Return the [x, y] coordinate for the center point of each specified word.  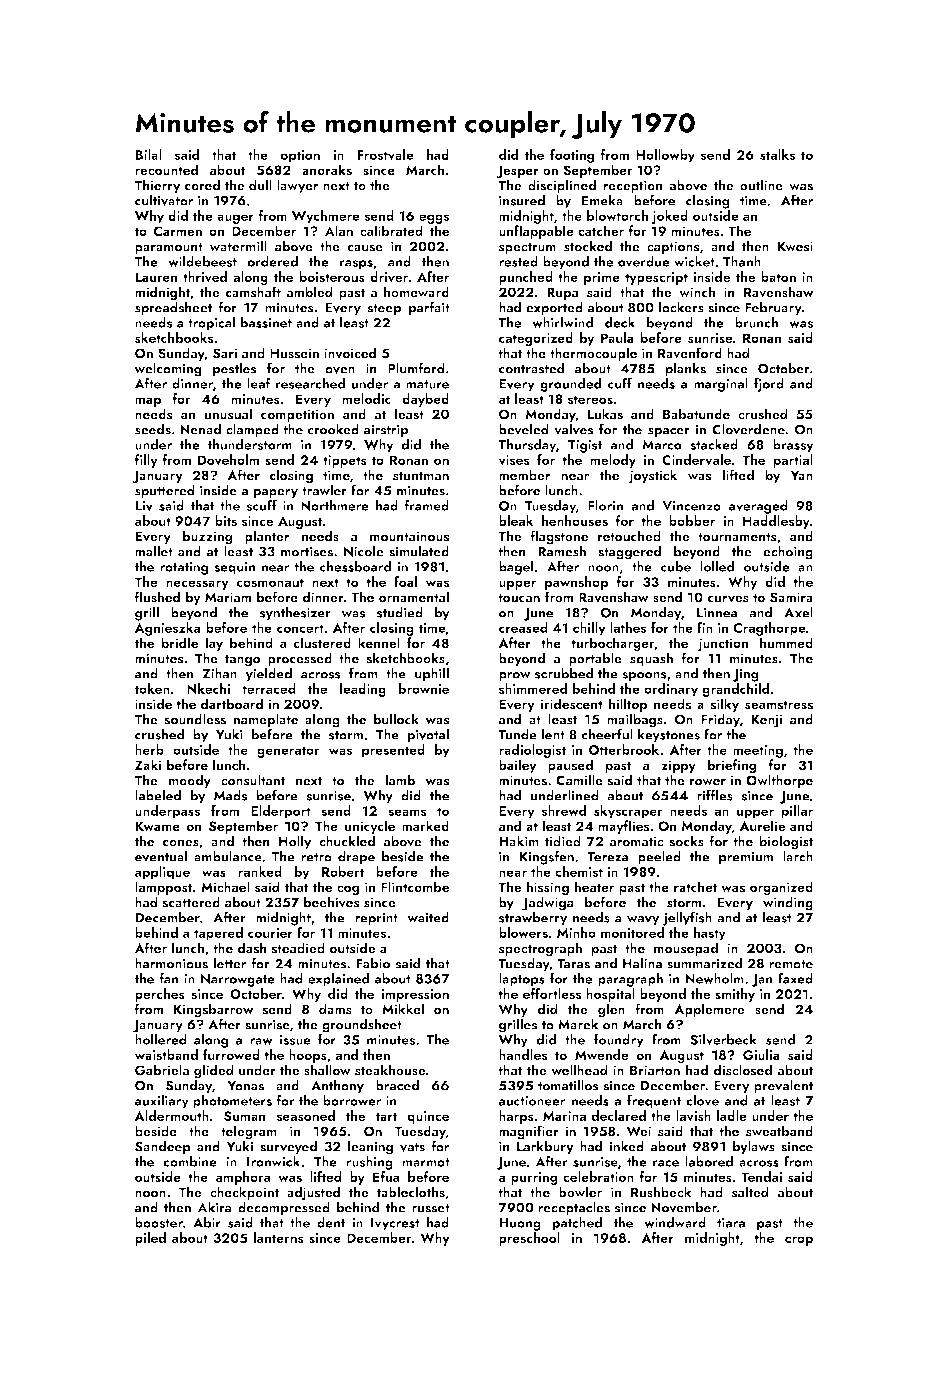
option [300, 156]
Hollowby [665, 156]
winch [697, 292]
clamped [252, 430]
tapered [218, 934]
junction [723, 645]
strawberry [533, 919]
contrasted [531, 368]
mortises [307, 551]
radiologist [532, 751]
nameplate [265, 720]
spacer [669, 433]
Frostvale [385, 154]
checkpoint [244, 1193]
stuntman [421, 476]
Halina [642, 963]
